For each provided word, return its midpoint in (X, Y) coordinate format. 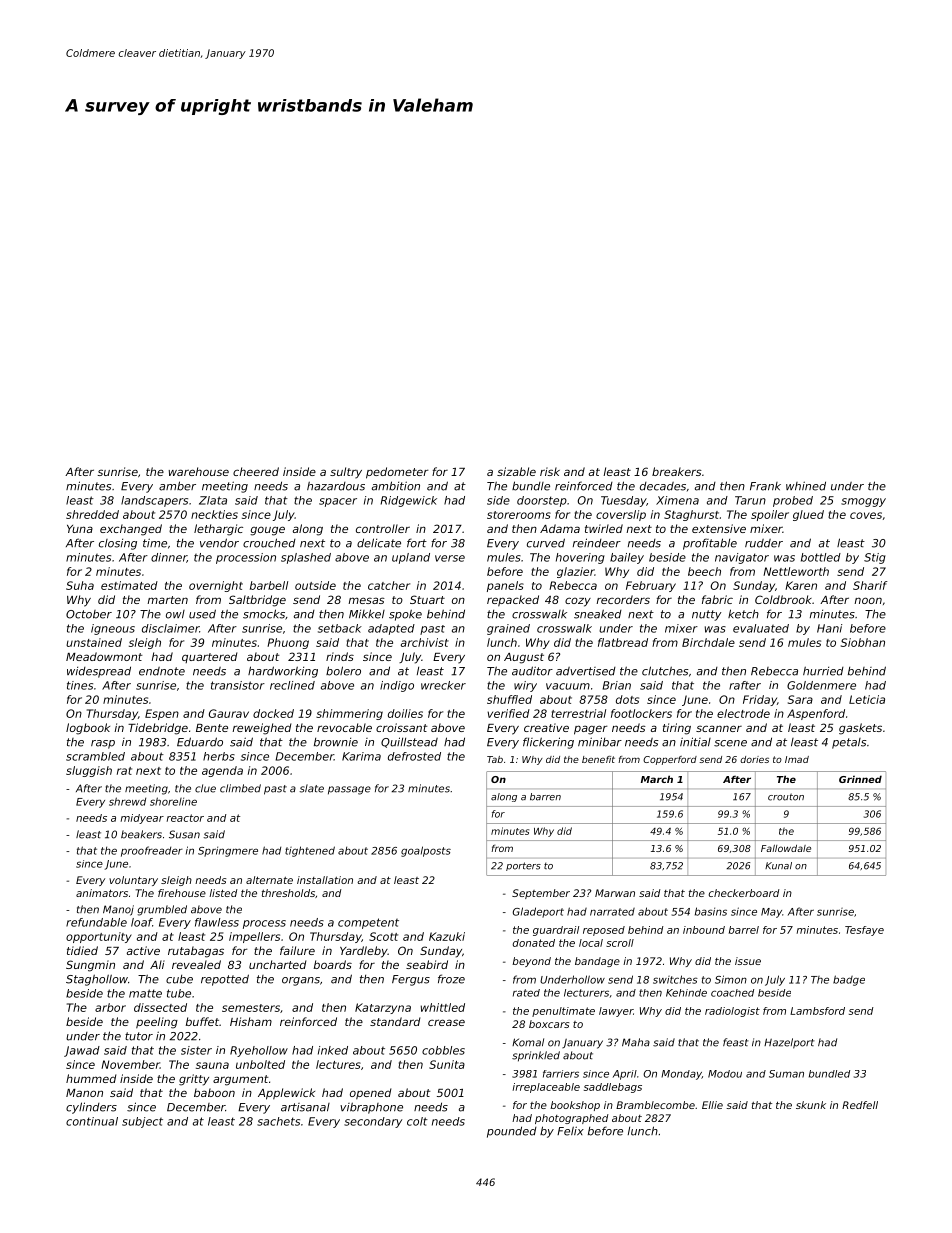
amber (177, 486)
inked (333, 1050)
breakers (677, 471)
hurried (823, 671)
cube (179, 979)
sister (196, 1050)
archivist (425, 642)
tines (80, 685)
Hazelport (789, 1043)
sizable (516, 471)
